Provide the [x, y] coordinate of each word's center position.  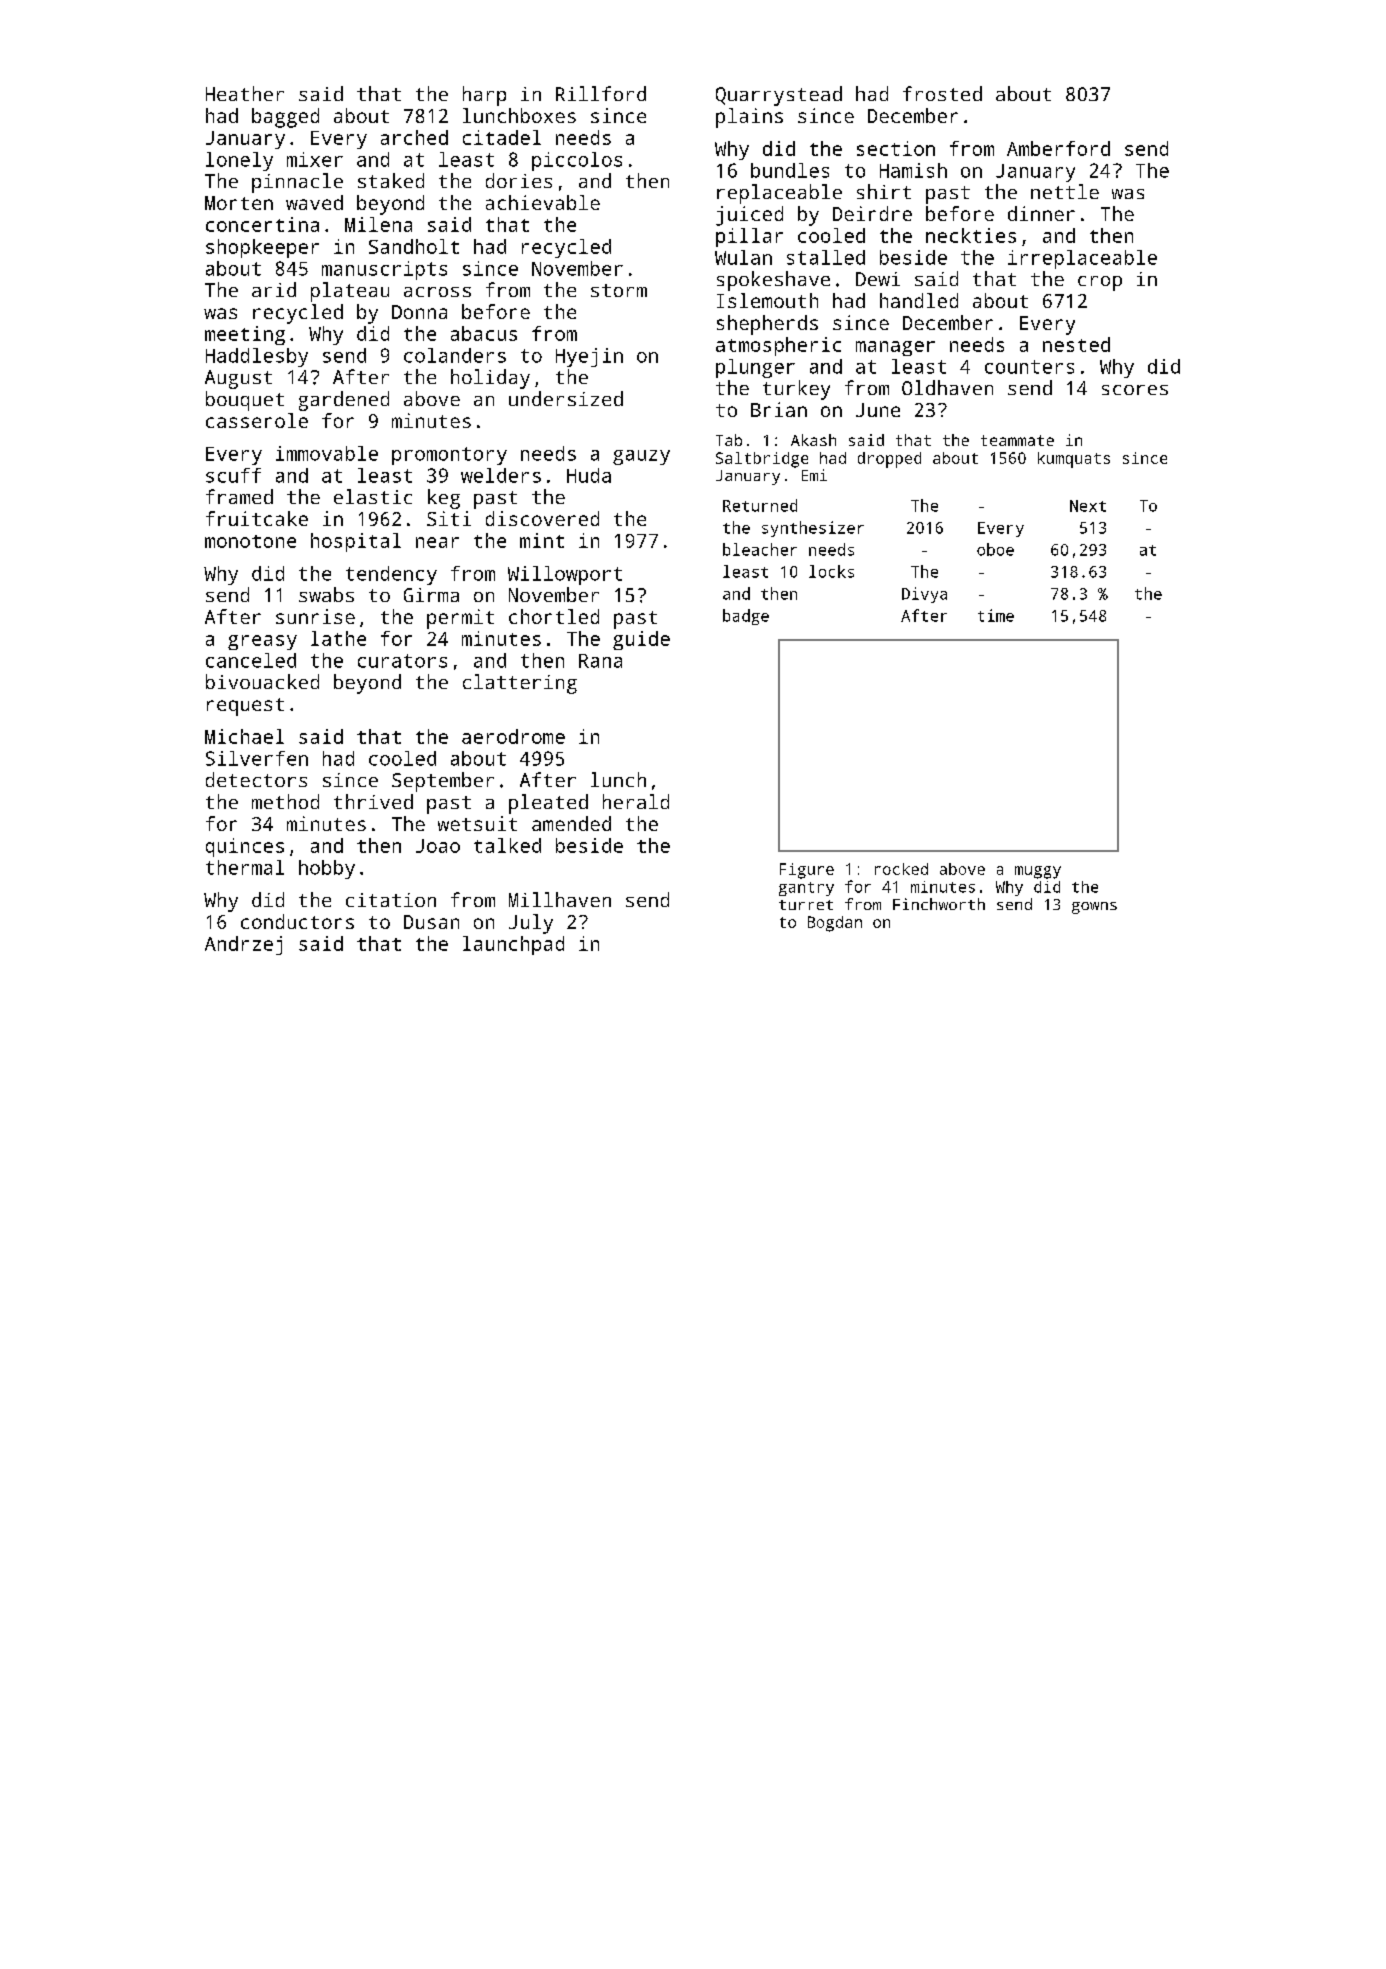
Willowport [565, 575]
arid [274, 289]
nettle [1065, 191]
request [245, 707]
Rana [600, 661]
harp [484, 96]
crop [1100, 283]
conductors [297, 921]
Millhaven [560, 899]
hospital [356, 542]
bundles [790, 170]
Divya [924, 595]
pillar [749, 237]
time [996, 615]
